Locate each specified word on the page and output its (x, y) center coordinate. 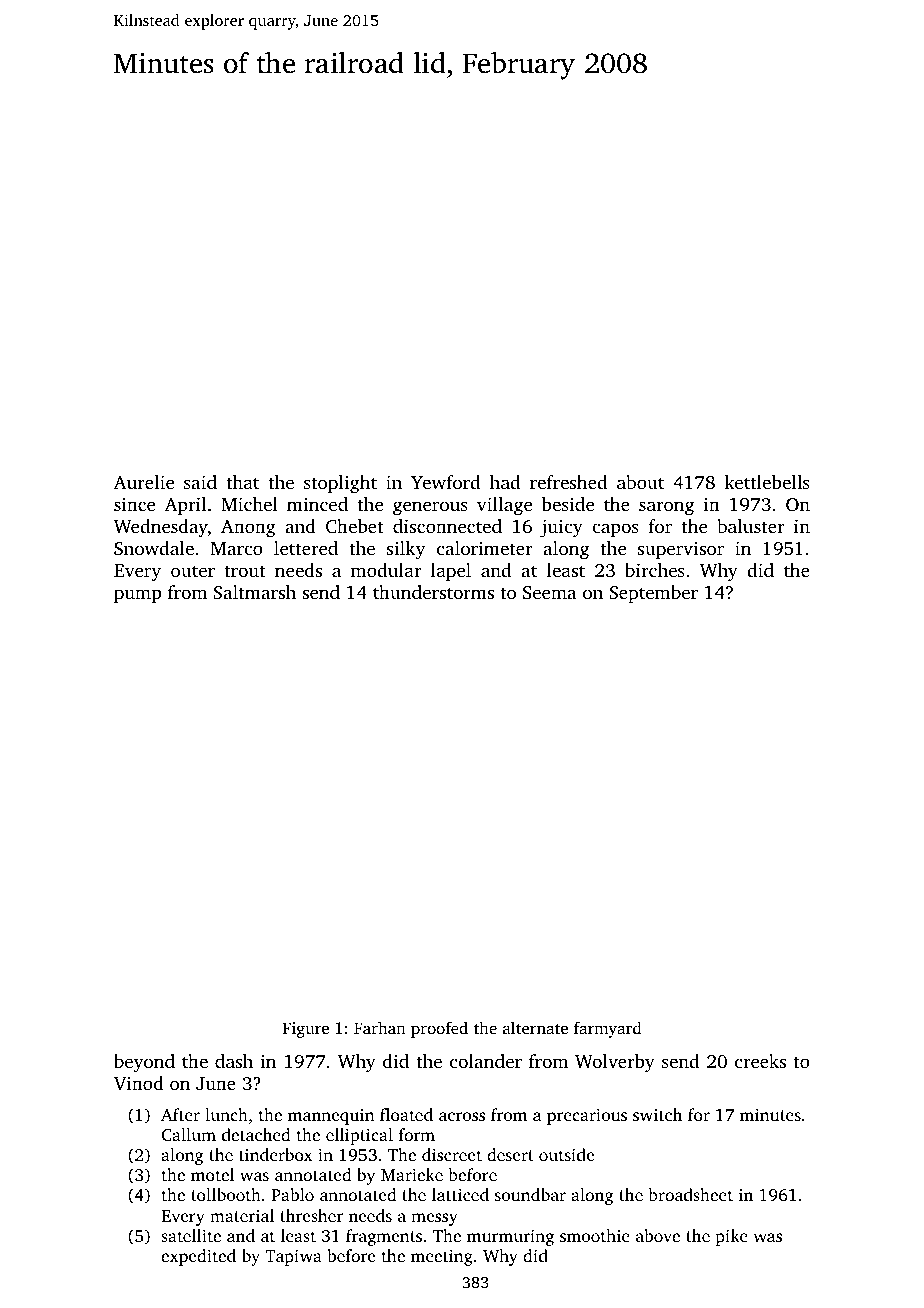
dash (234, 1061)
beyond (144, 1063)
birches (655, 570)
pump (137, 596)
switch (657, 1114)
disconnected (447, 526)
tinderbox (276, 1154)
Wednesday (161, 528)
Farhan (380, 1027)
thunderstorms (433, 592)
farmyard (607, 1029)
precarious (587, 1116)
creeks (760, 1061)
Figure (305, 1030)
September (653, 594)
